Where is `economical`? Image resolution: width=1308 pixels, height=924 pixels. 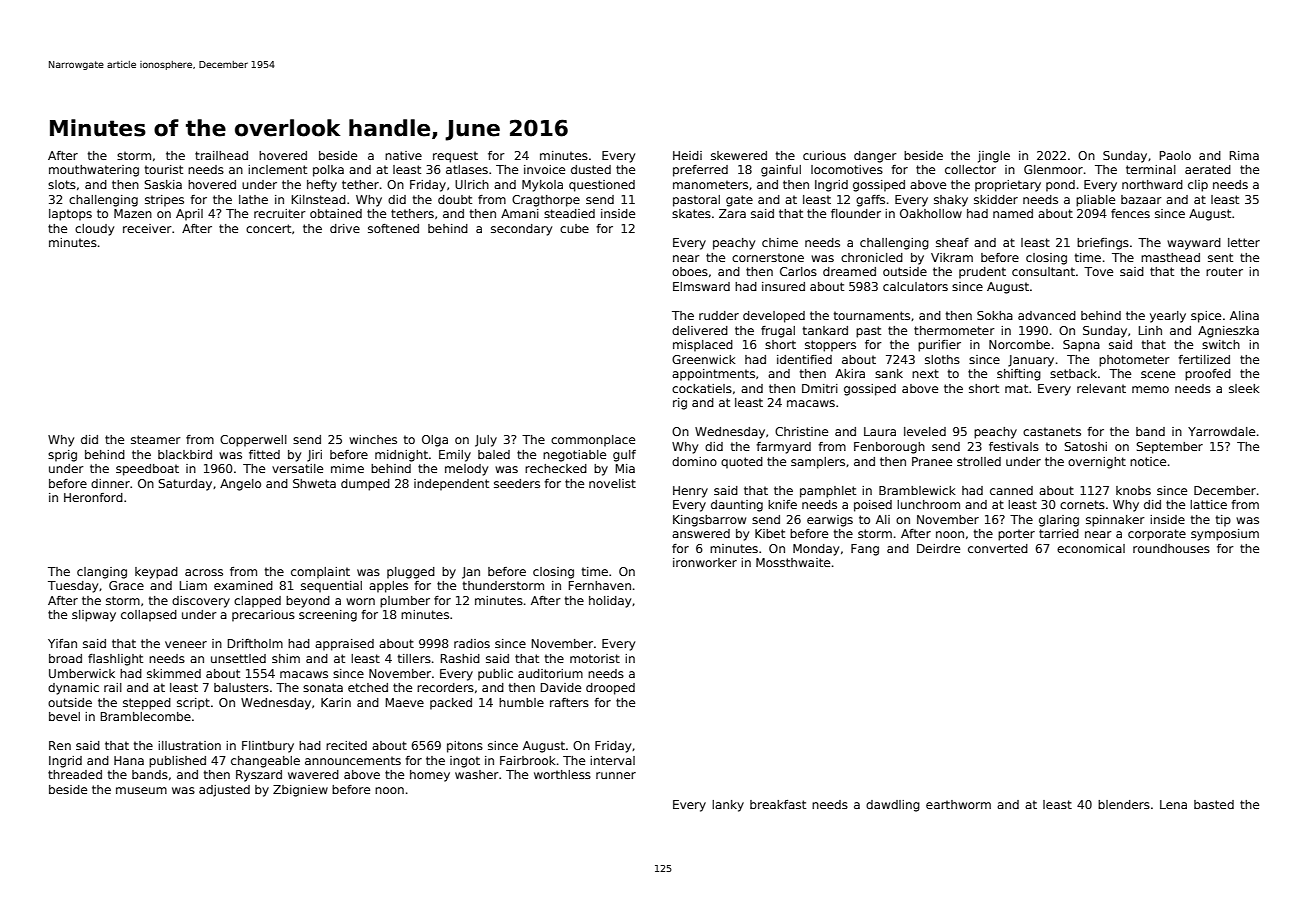
economical is located at coordinates (1091, 548).
